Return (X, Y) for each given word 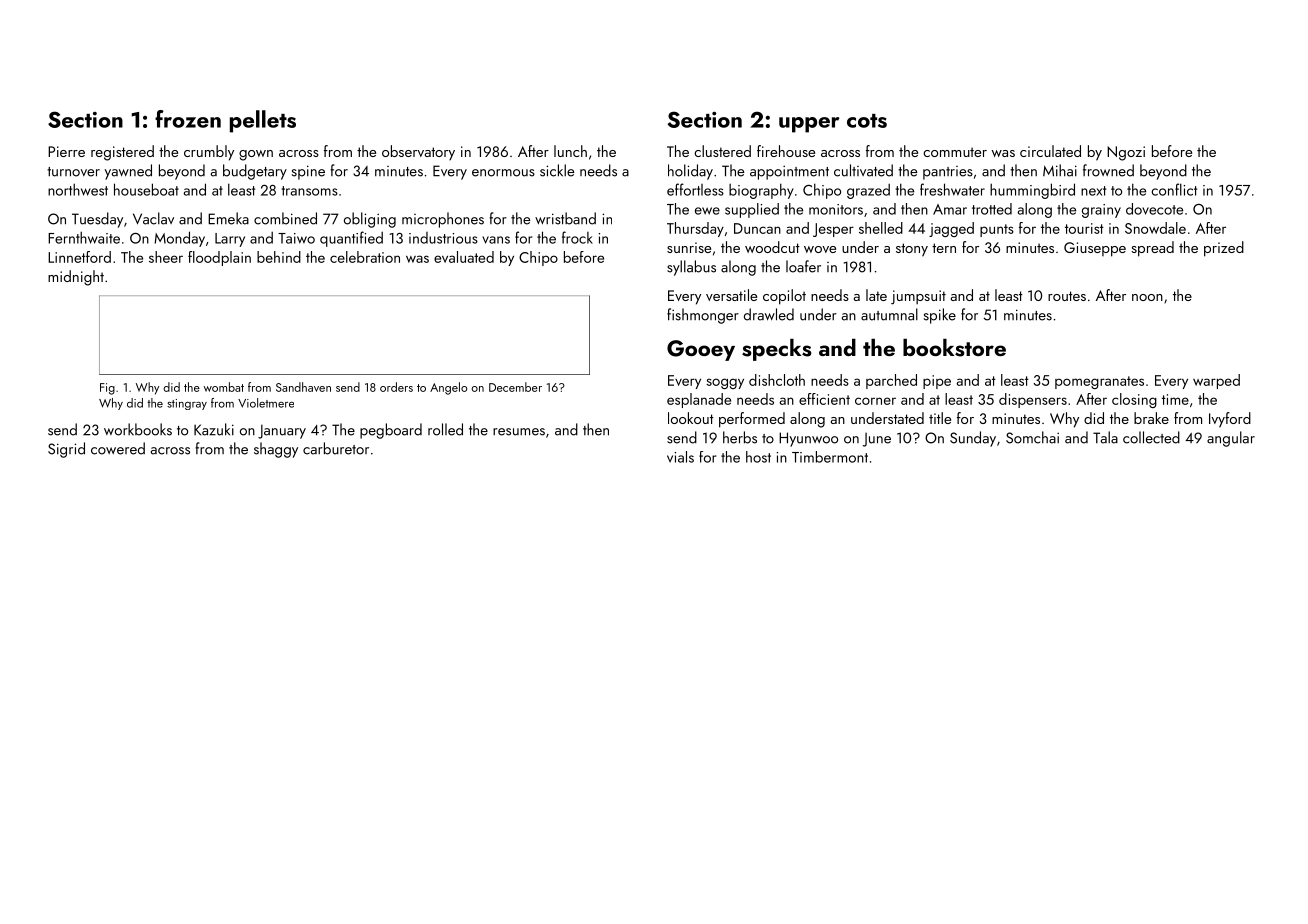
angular (1231, 439)
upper (809, 125)
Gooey (701, 350)
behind (279, 257)
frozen (188, 119)
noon (1147, 297)
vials (680, 457)
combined (285, 218)
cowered (118, 448)
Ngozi (1126, 153)
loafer (803, 266)
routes (1067, 296)
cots (867, 121)
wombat (224, 387)
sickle (557, 170)
